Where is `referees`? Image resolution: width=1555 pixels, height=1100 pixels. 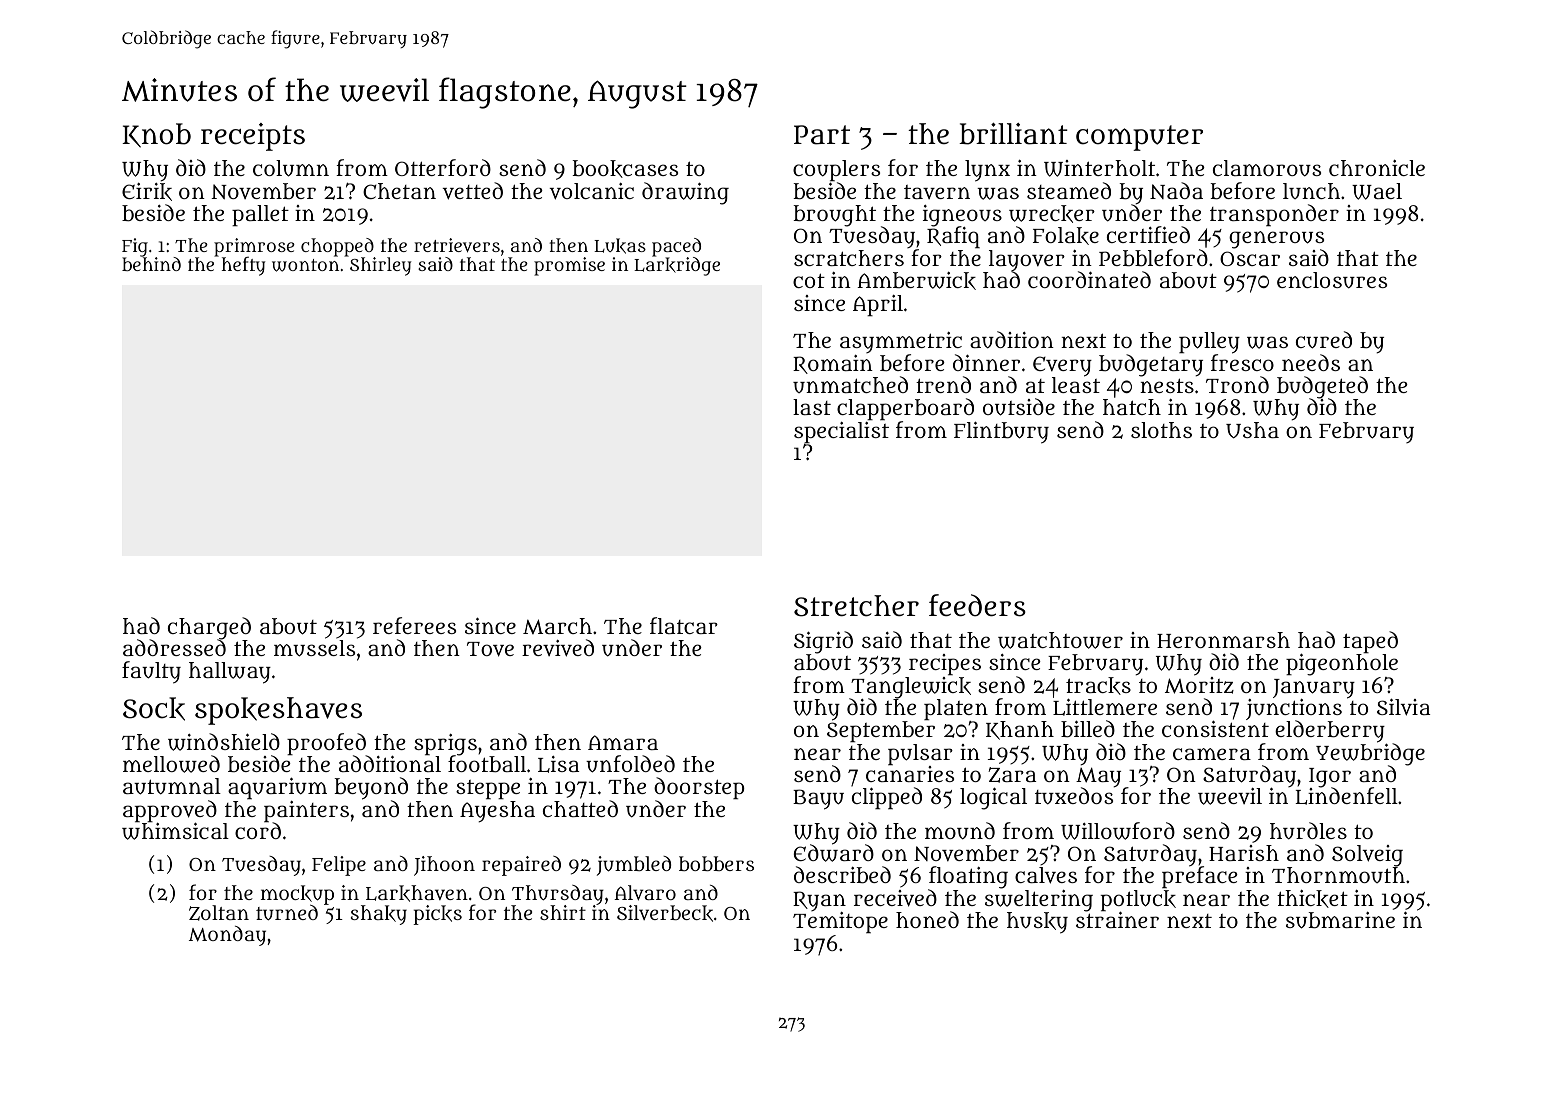
referees is located at coordinates (414, 625).
